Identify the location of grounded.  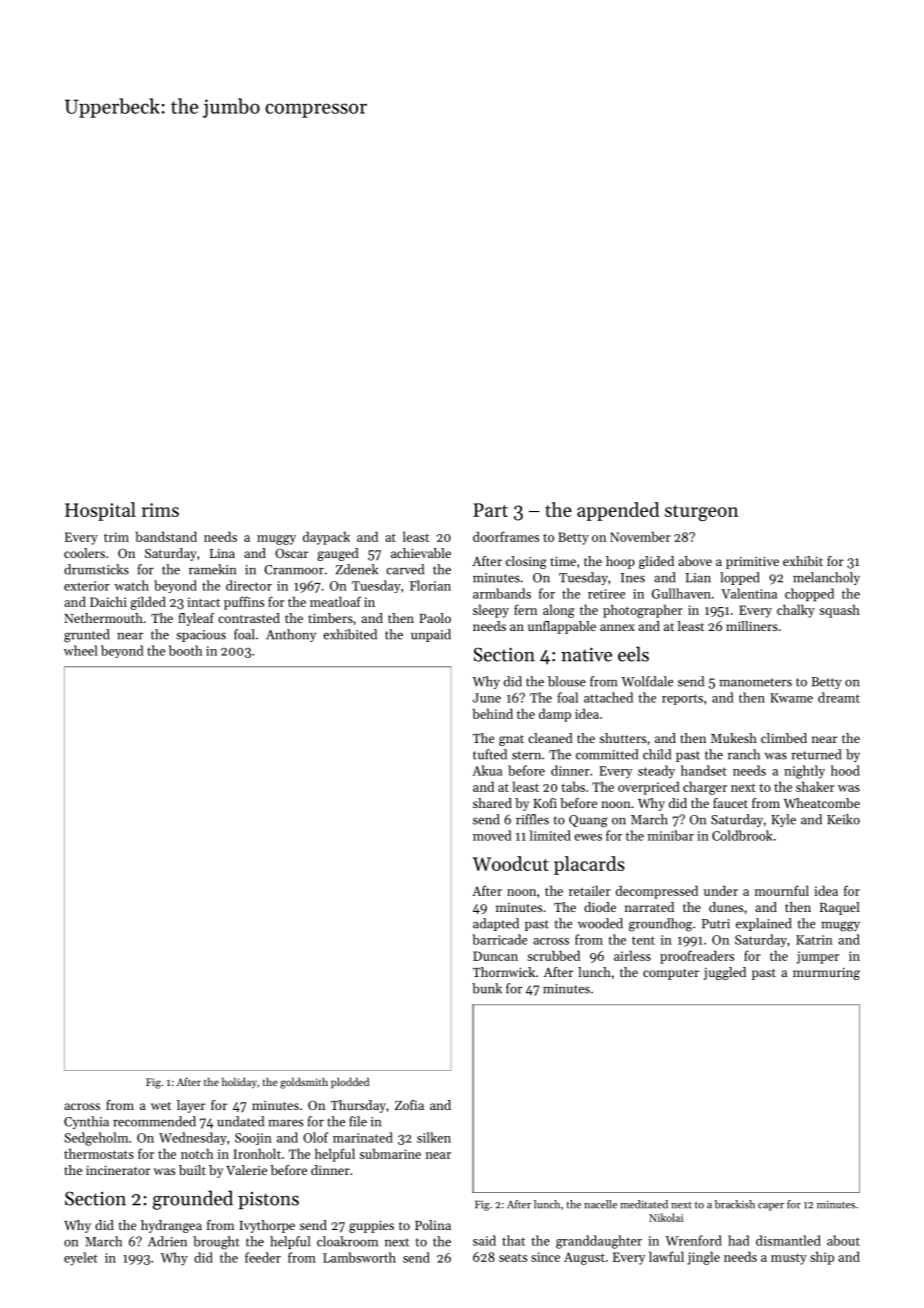
(193, 1200).
